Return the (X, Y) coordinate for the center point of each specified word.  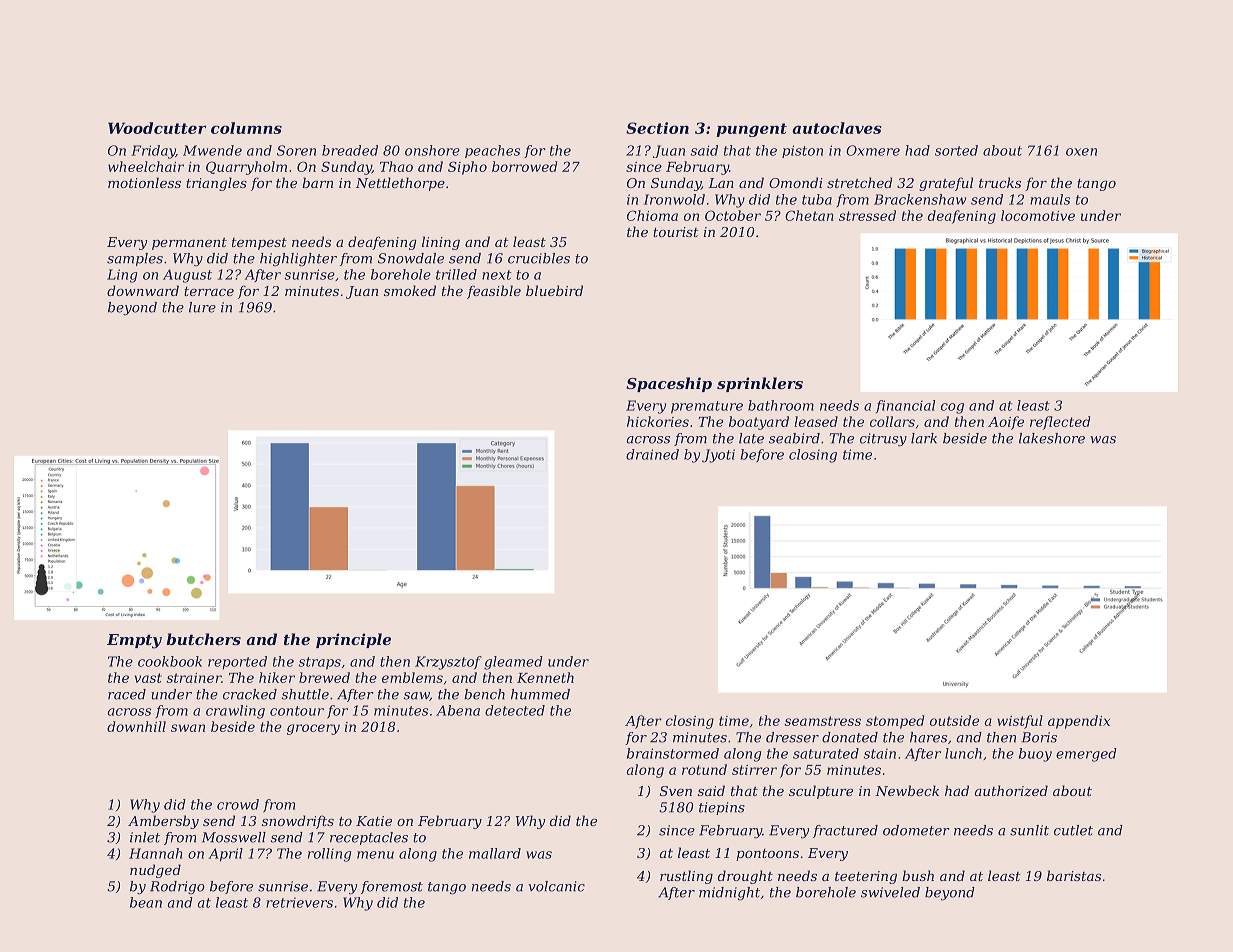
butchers (203, 639)
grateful (946, 184)
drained (652, 454)
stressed (867, 215)
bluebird (554, 290)
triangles (216, 184)
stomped (895, 722)
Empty (134, 641)
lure (202, 307)
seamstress (823, 721)
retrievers (299, 903)
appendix (1079, 722)
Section (657, 128)
